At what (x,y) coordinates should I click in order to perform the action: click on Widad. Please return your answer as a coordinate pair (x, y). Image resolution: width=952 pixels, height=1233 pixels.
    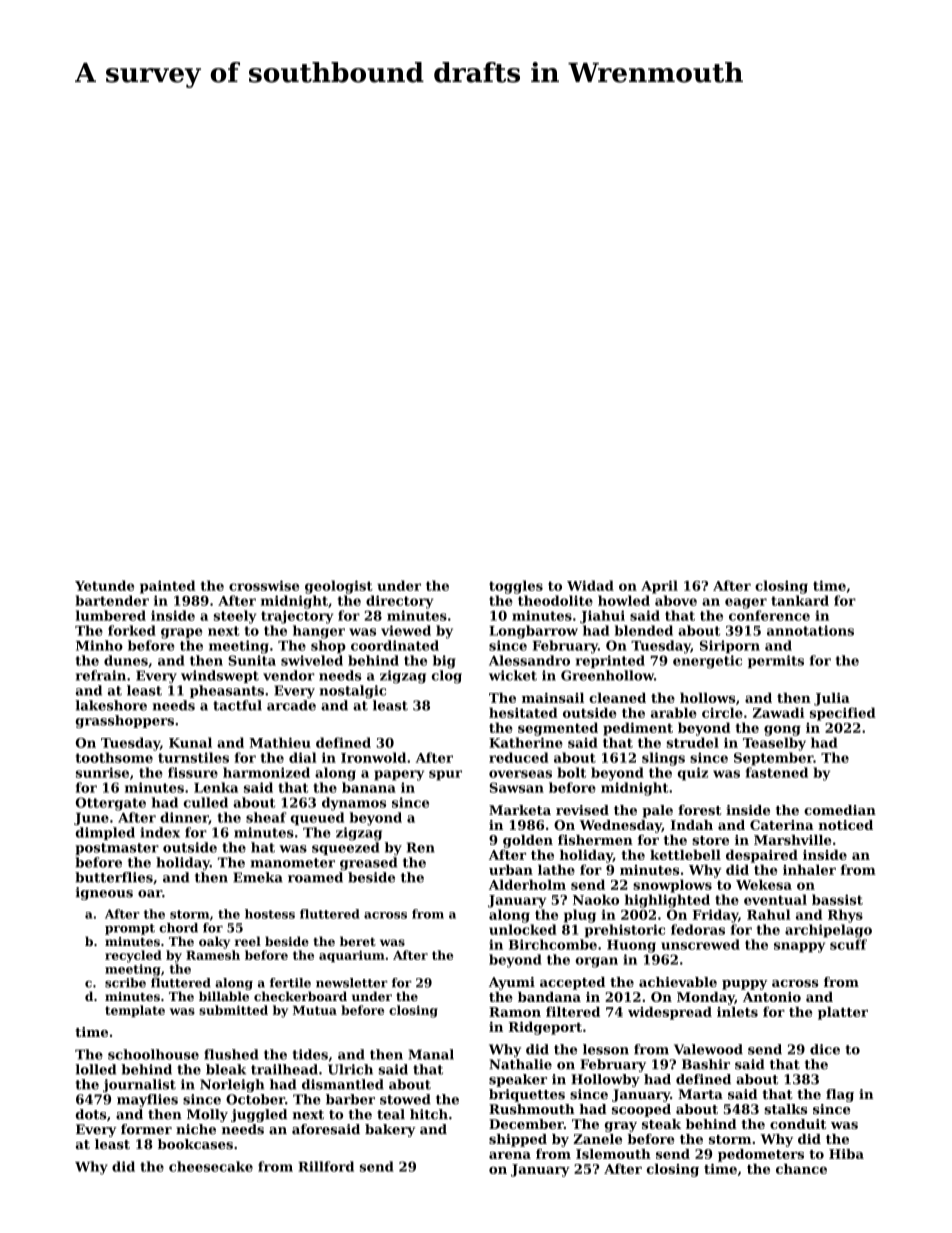
    Looking at the image, I should click on (590, 585).
